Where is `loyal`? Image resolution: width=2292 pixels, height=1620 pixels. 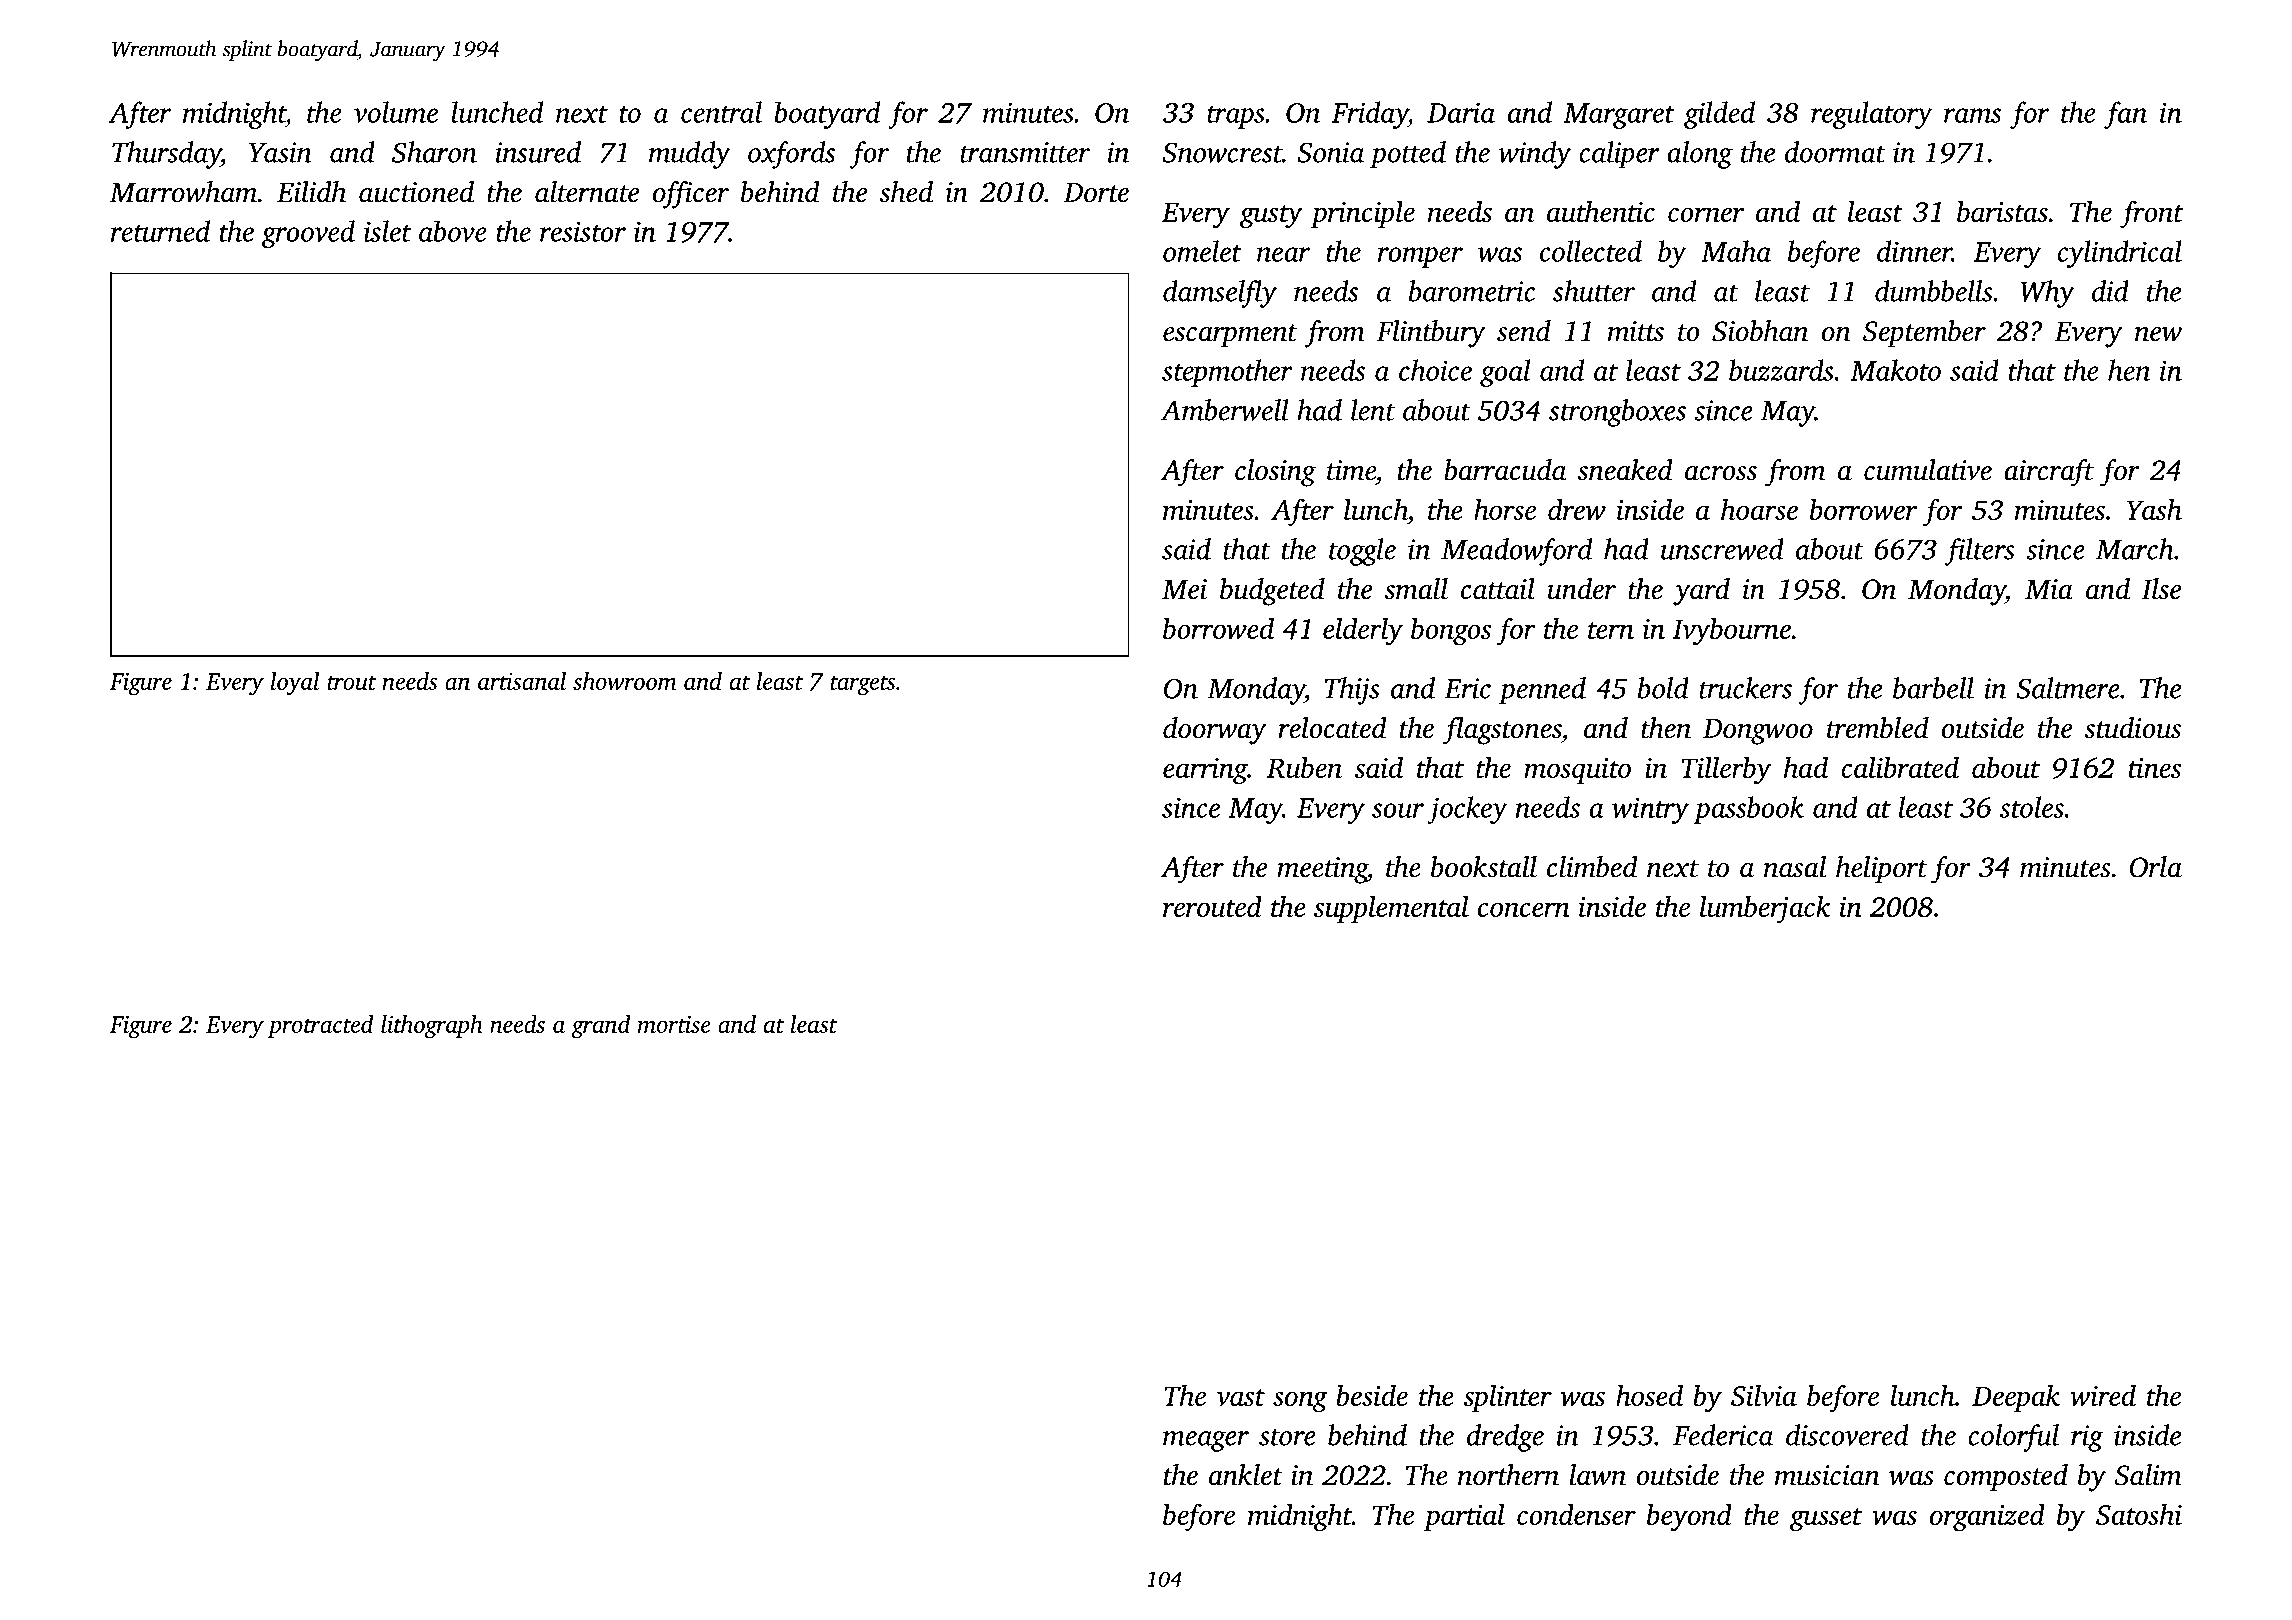 loyal is located at coordinates (295, 684).
